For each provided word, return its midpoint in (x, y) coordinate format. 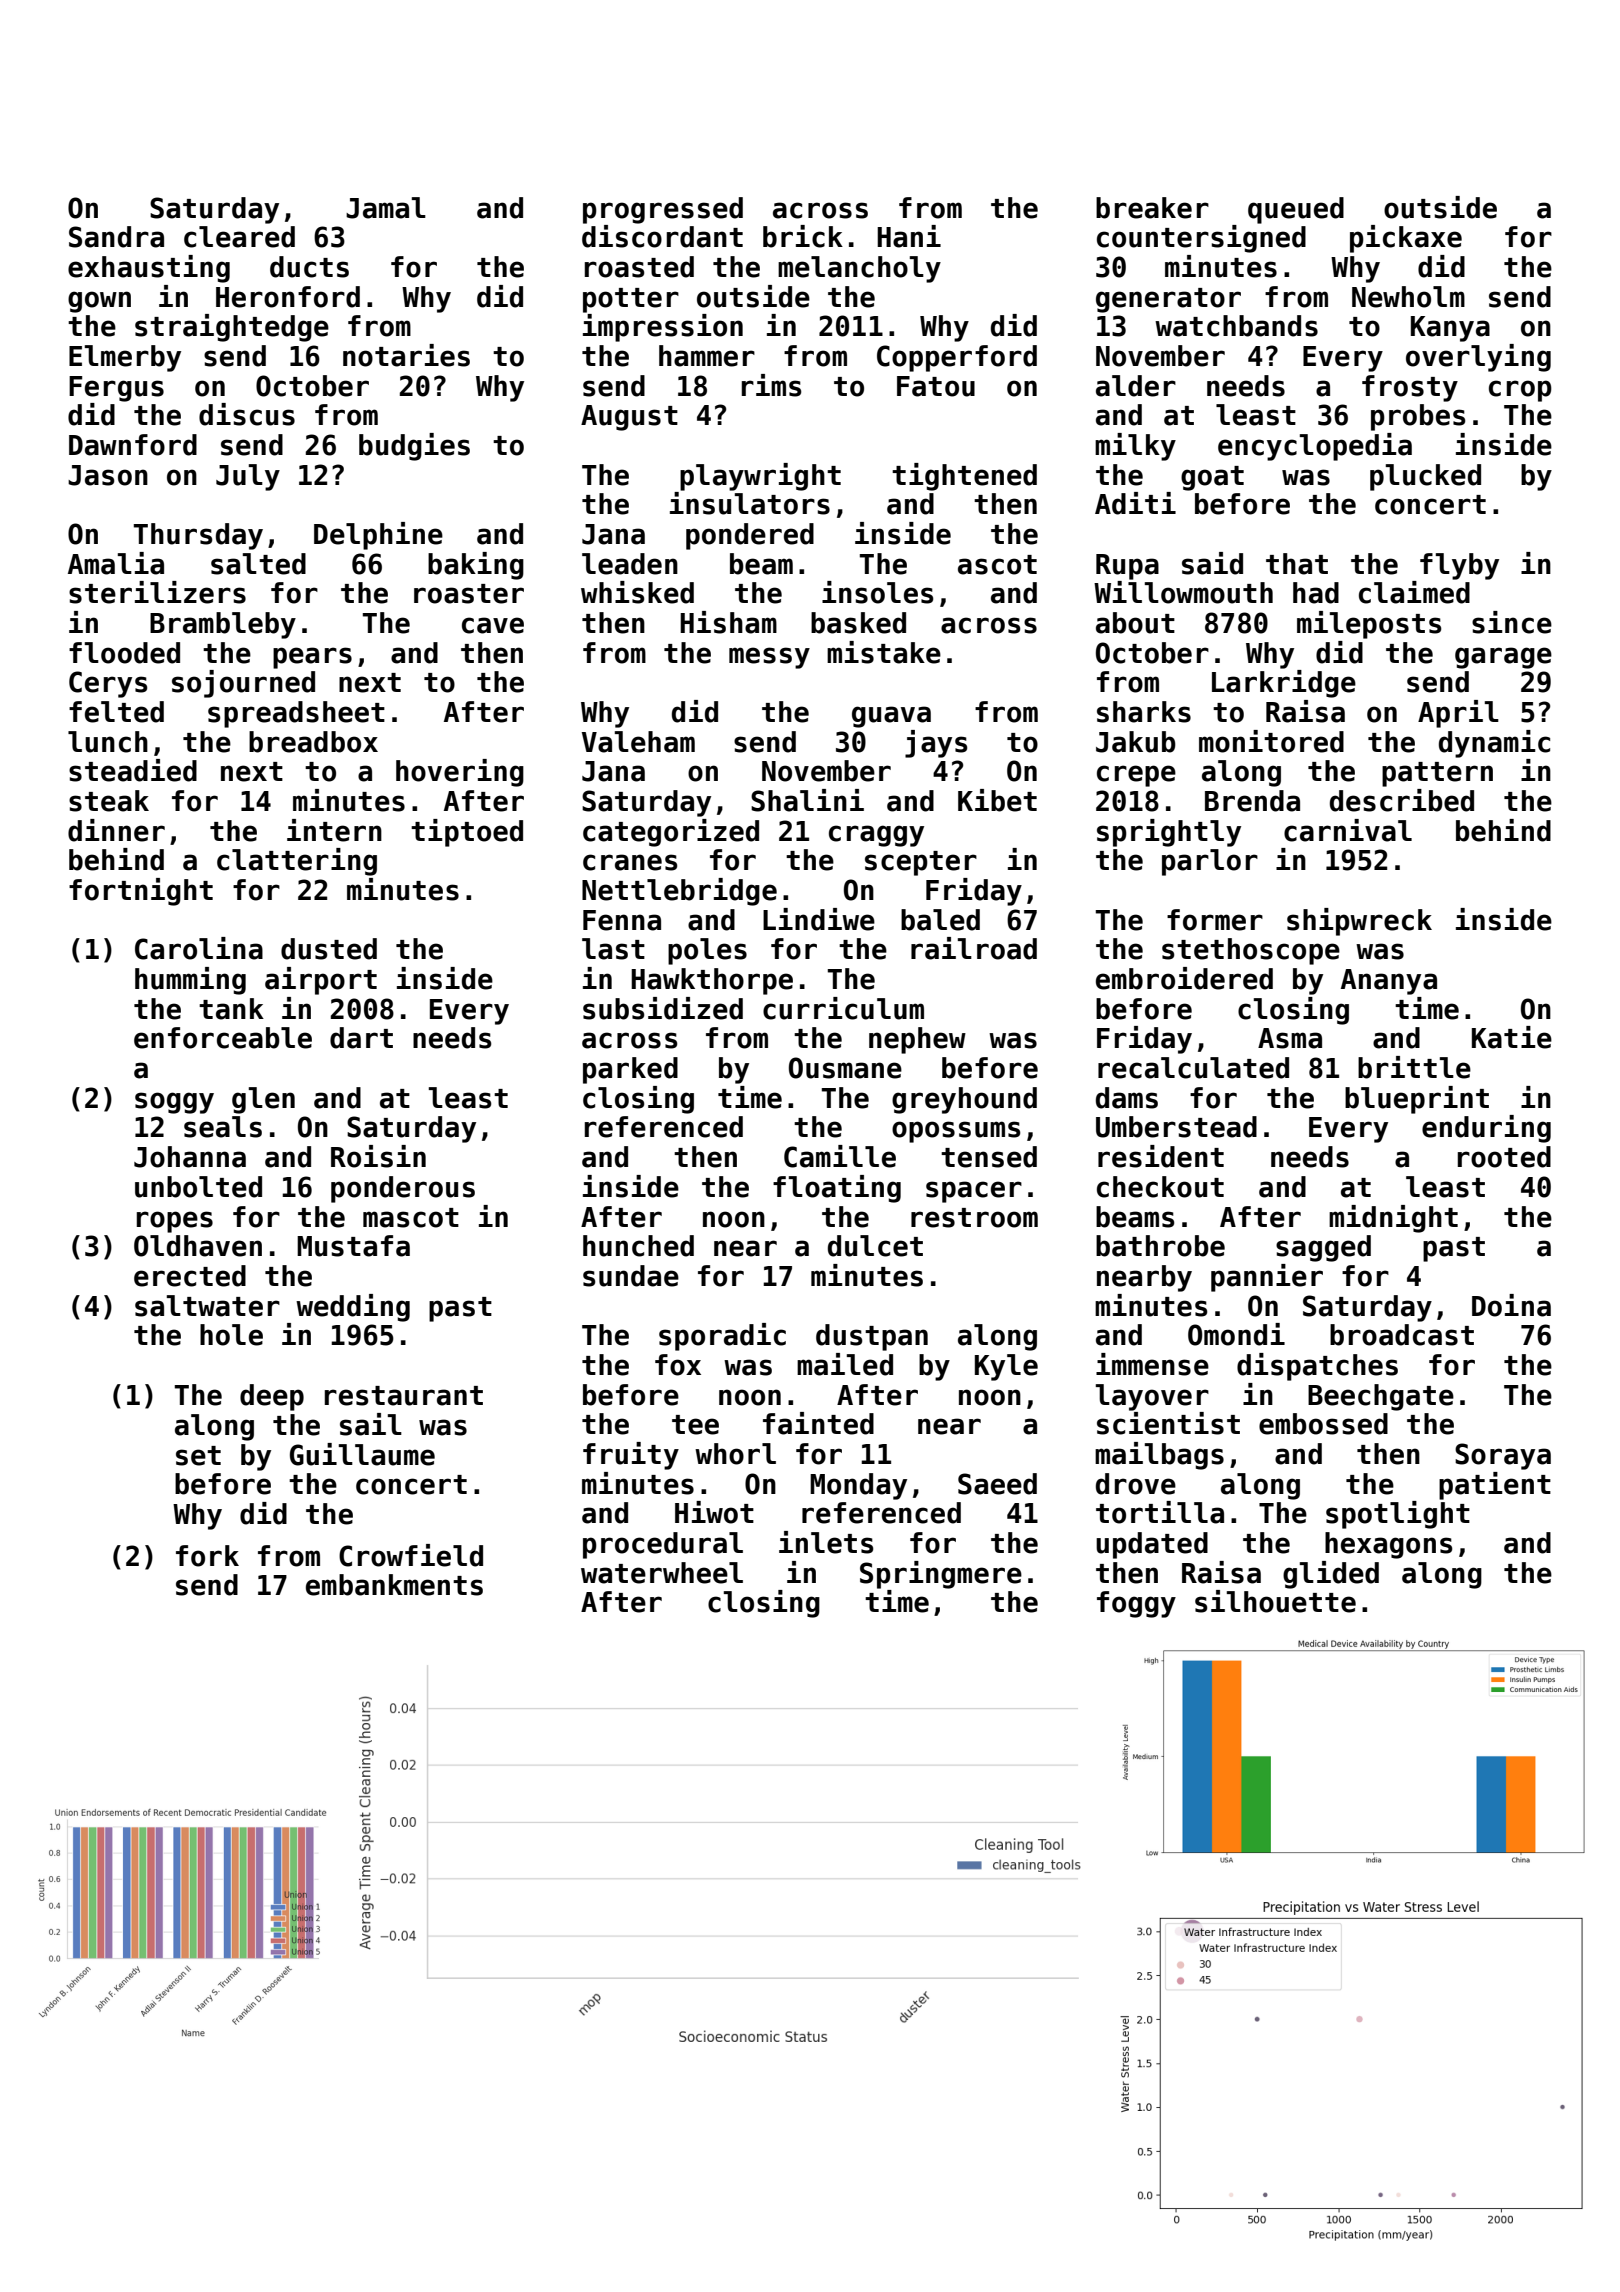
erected (190, 1276)
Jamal (386, 208)
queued (1296, 210)
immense (1152, 1364)
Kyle (1006, 1367)
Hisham (728, 622)
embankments (394, 1585)
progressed (663, 210)
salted (258, 564)
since (1512, 622)
